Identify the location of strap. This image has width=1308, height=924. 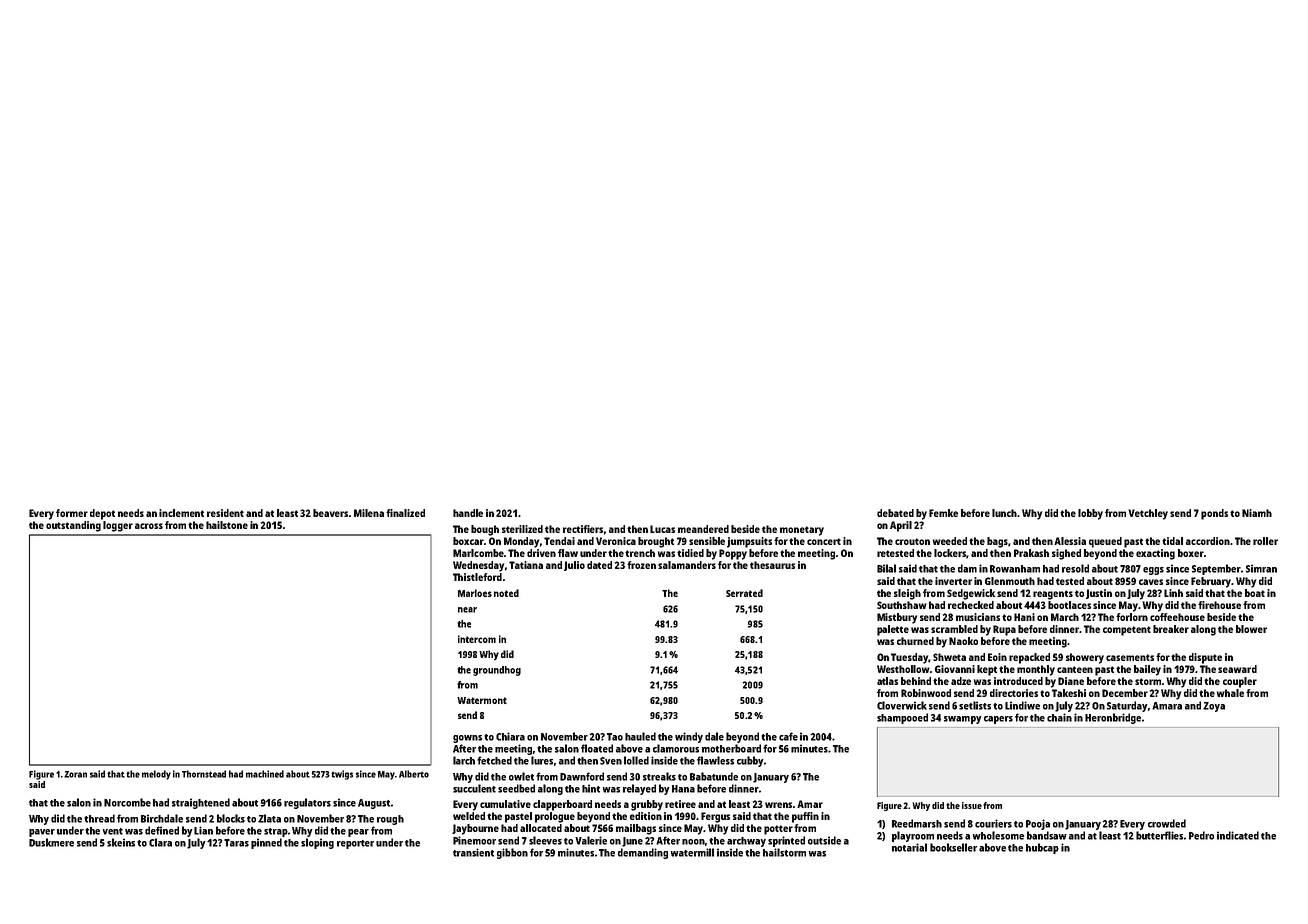
(276, 832).
